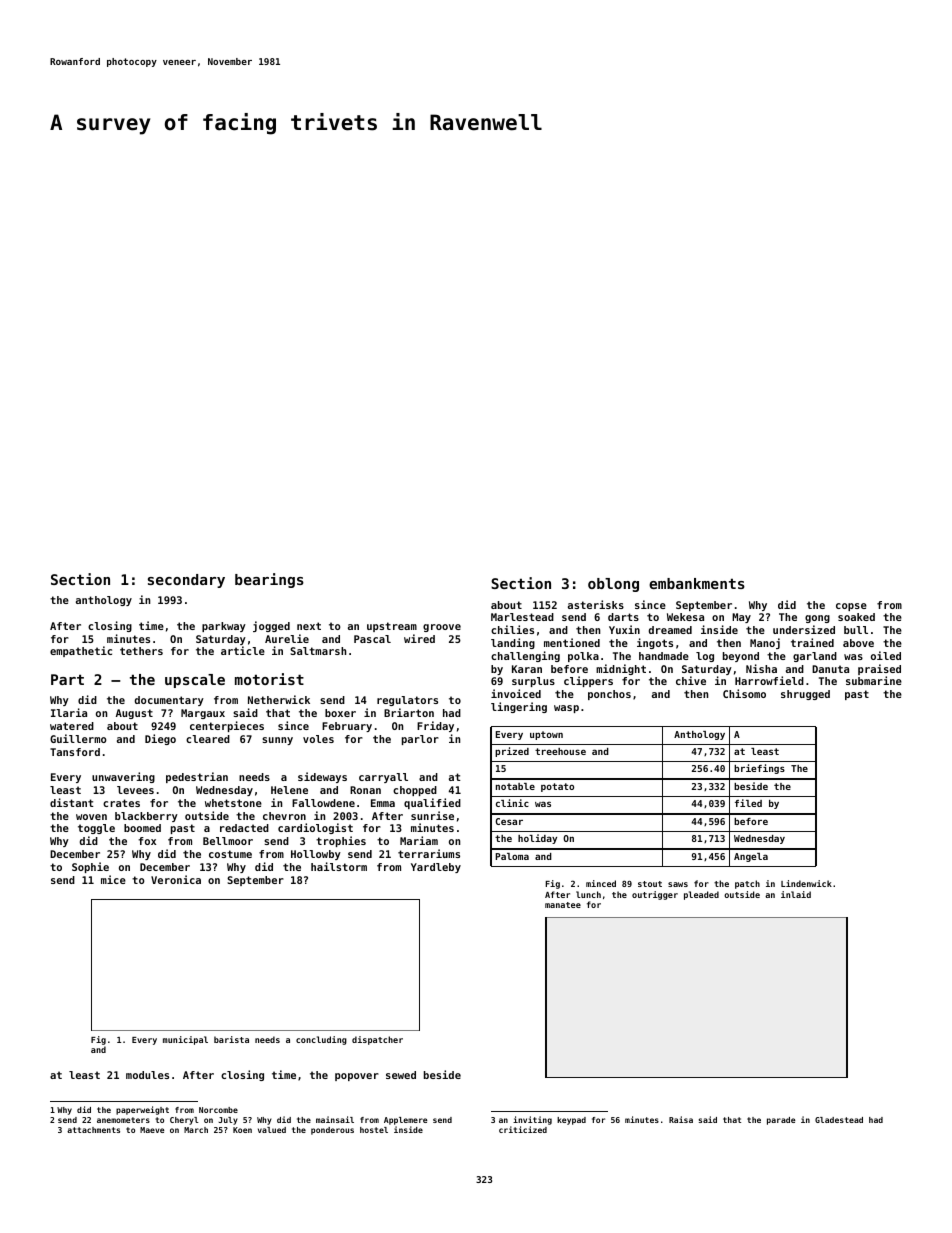 Image resolution: width=952 pixels, height=1233 pixels. I want to click on sewed, so click(401, 1075).
